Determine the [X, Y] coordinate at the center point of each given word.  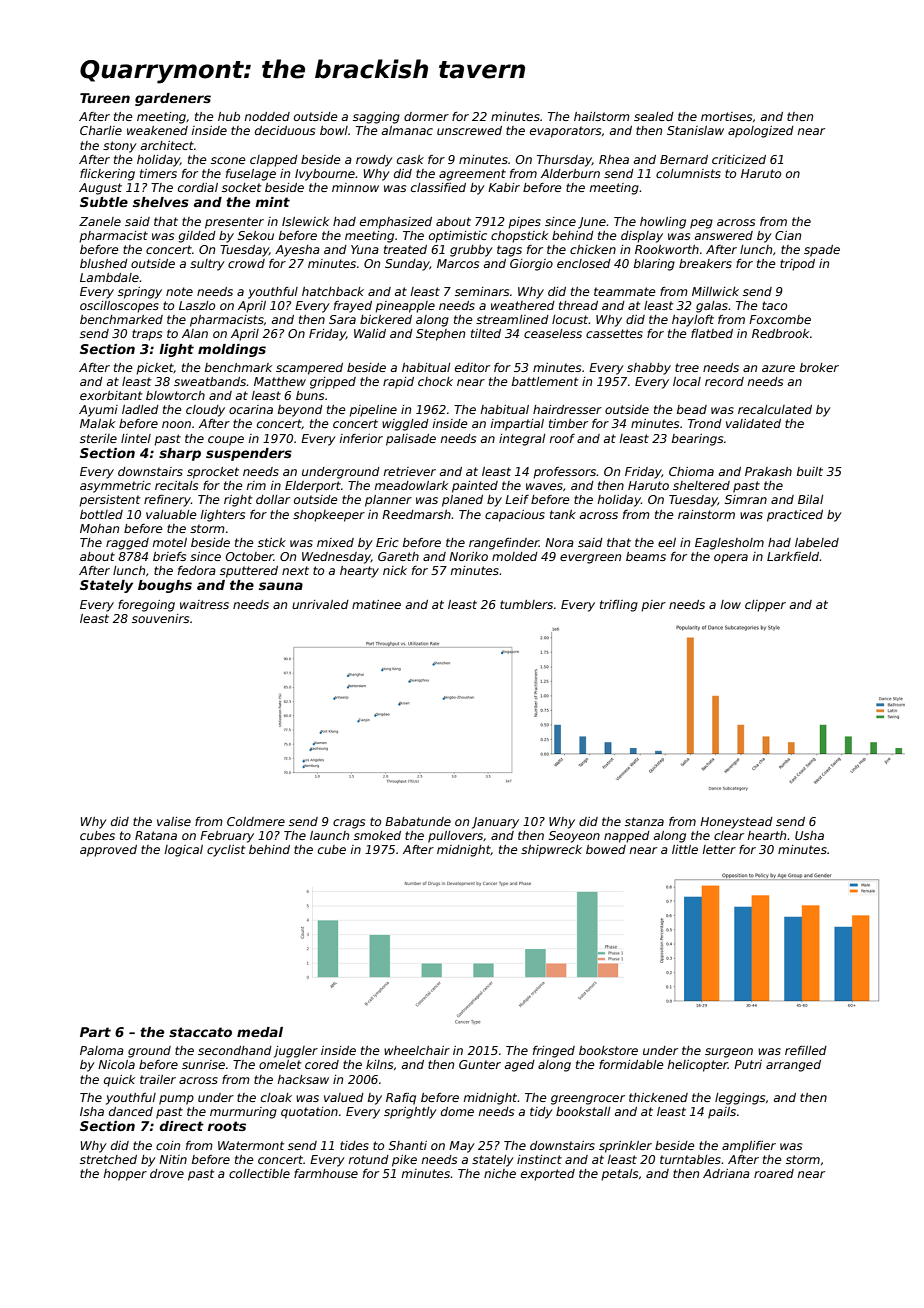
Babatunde [418, 821]
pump [176, 1100]
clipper [765, 606]
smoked [377, 835]
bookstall [583, 1111]
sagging [376, 118]
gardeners [173, 99]
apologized [761, 132]
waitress [204, 604]
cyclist [226, 851]
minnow [355, 187]
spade [822, 251]
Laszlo [197, 305]
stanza [644, 821]
